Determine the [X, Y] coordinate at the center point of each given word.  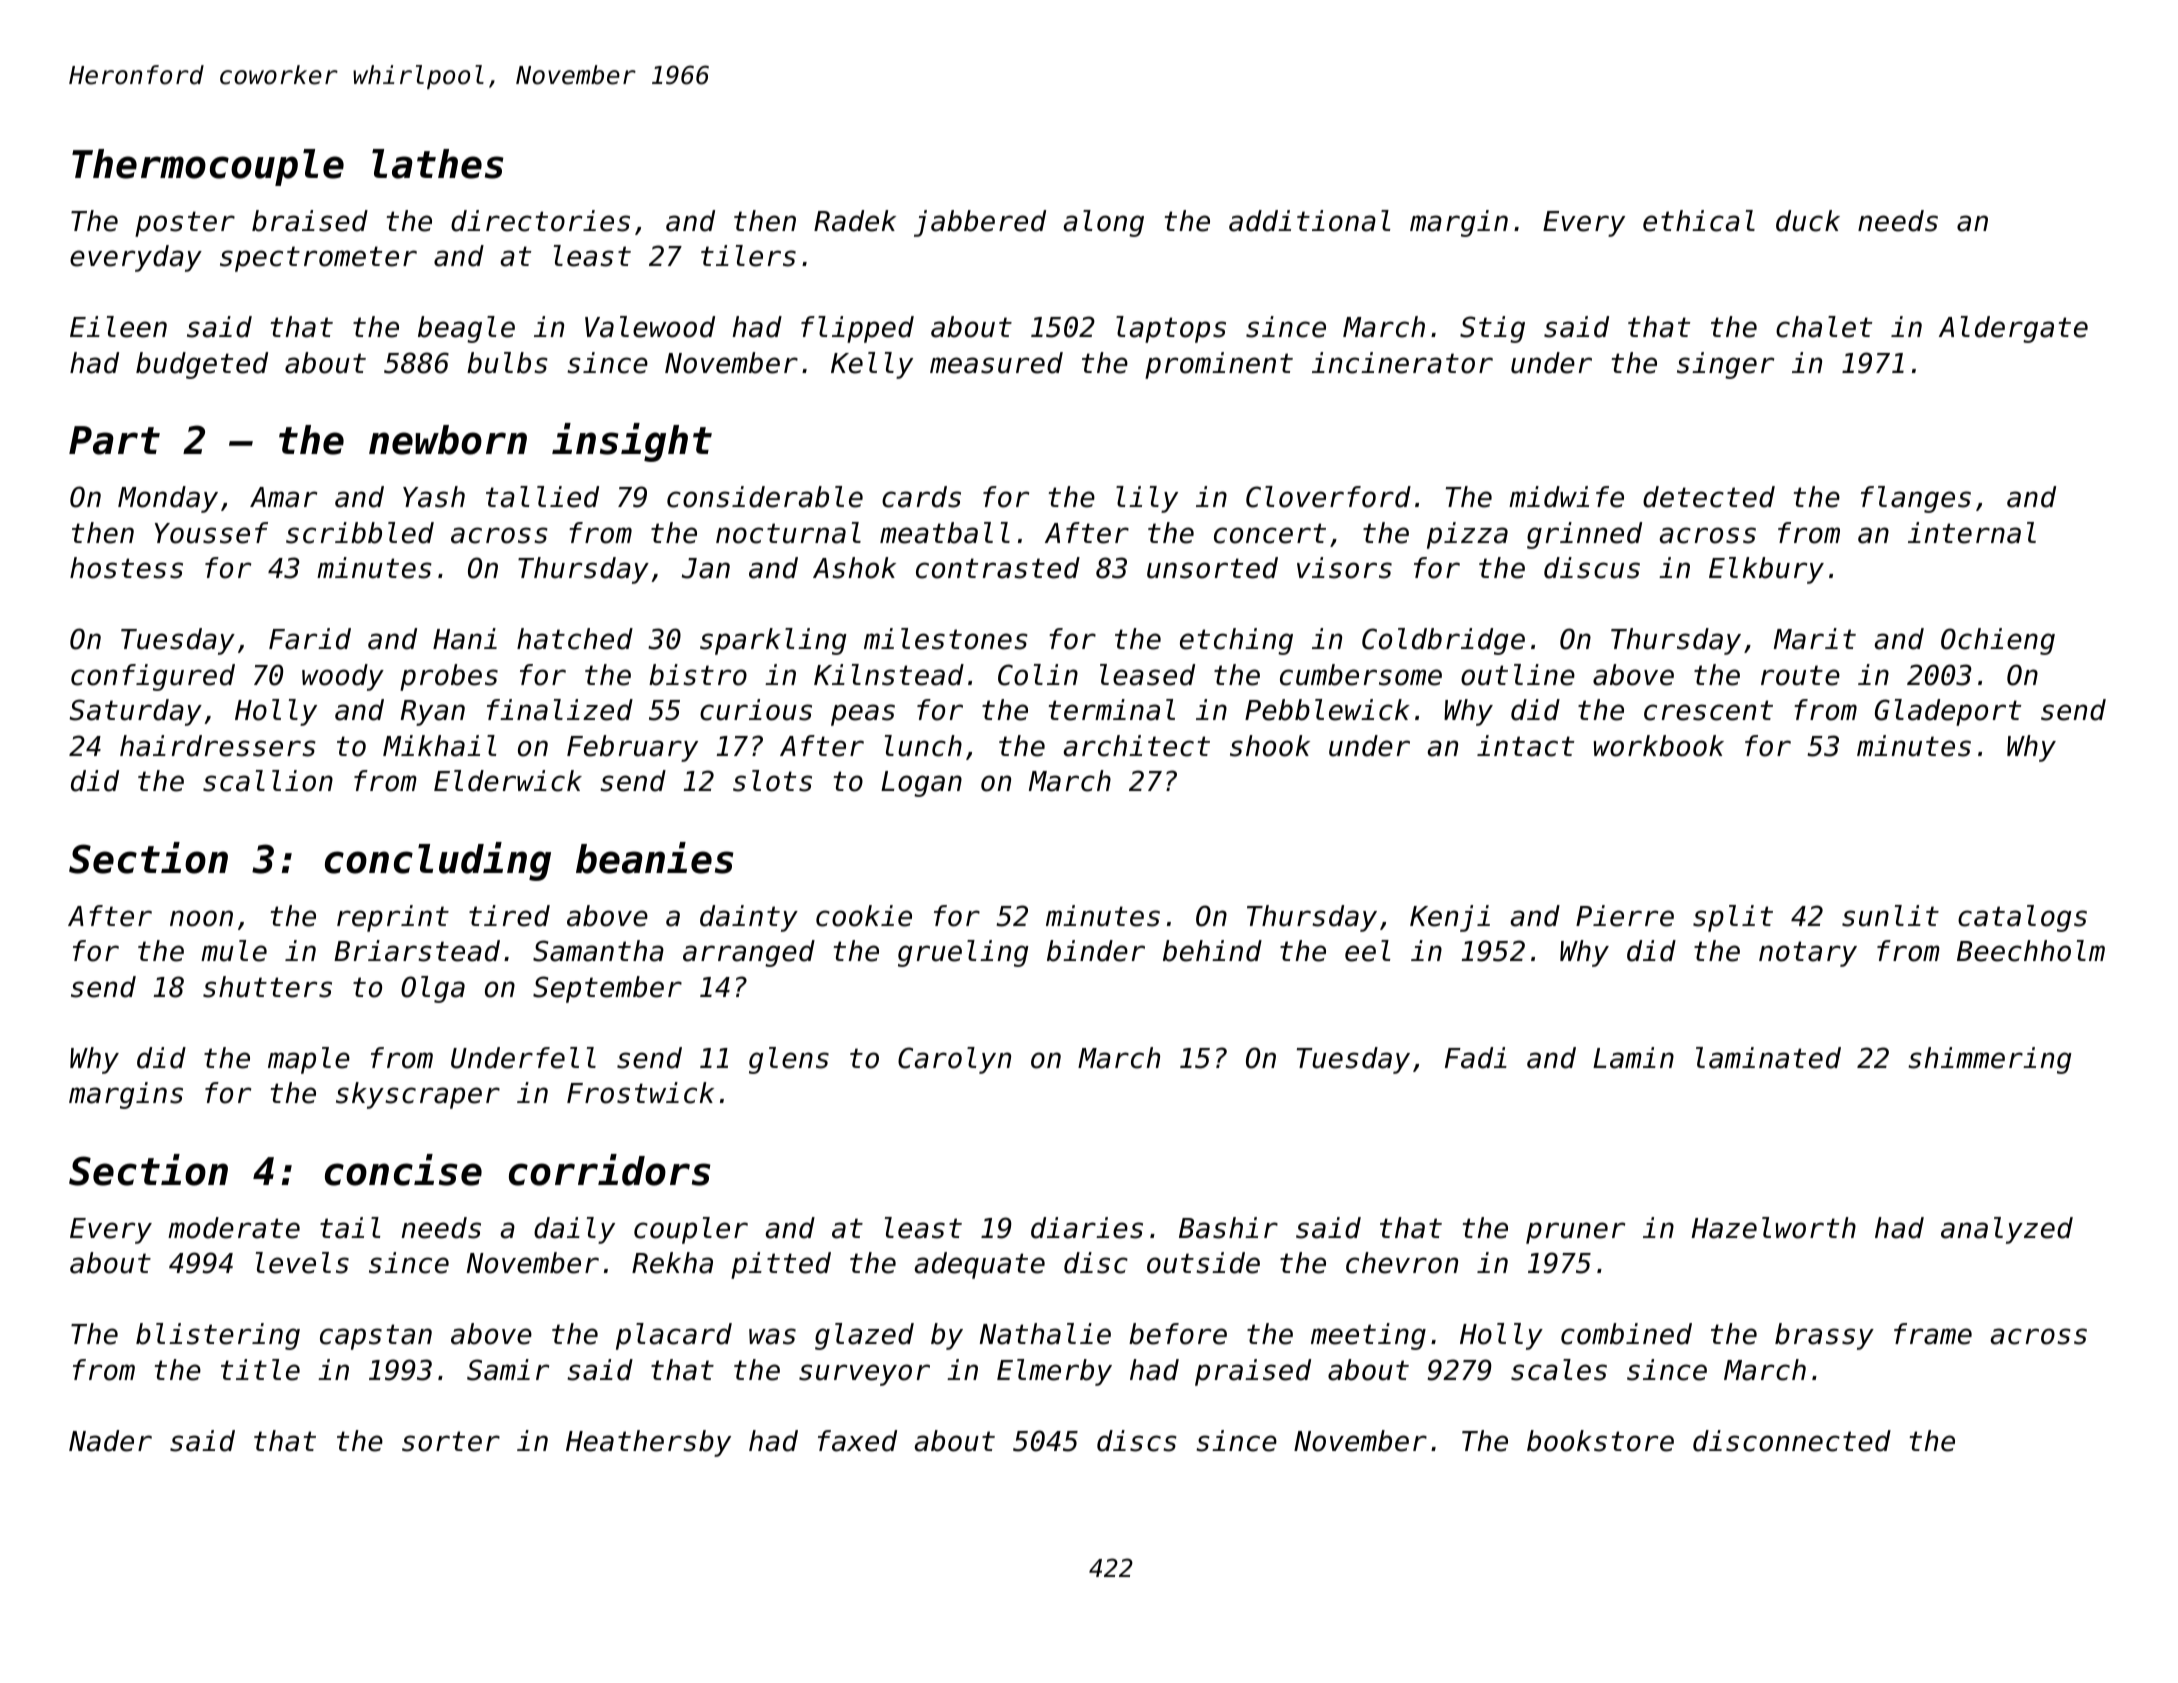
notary [1808, 954]
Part [114, 440]
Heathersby [648, 1443]
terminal [1111, 710]
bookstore [1600, 1441]
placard [674, 1336]
